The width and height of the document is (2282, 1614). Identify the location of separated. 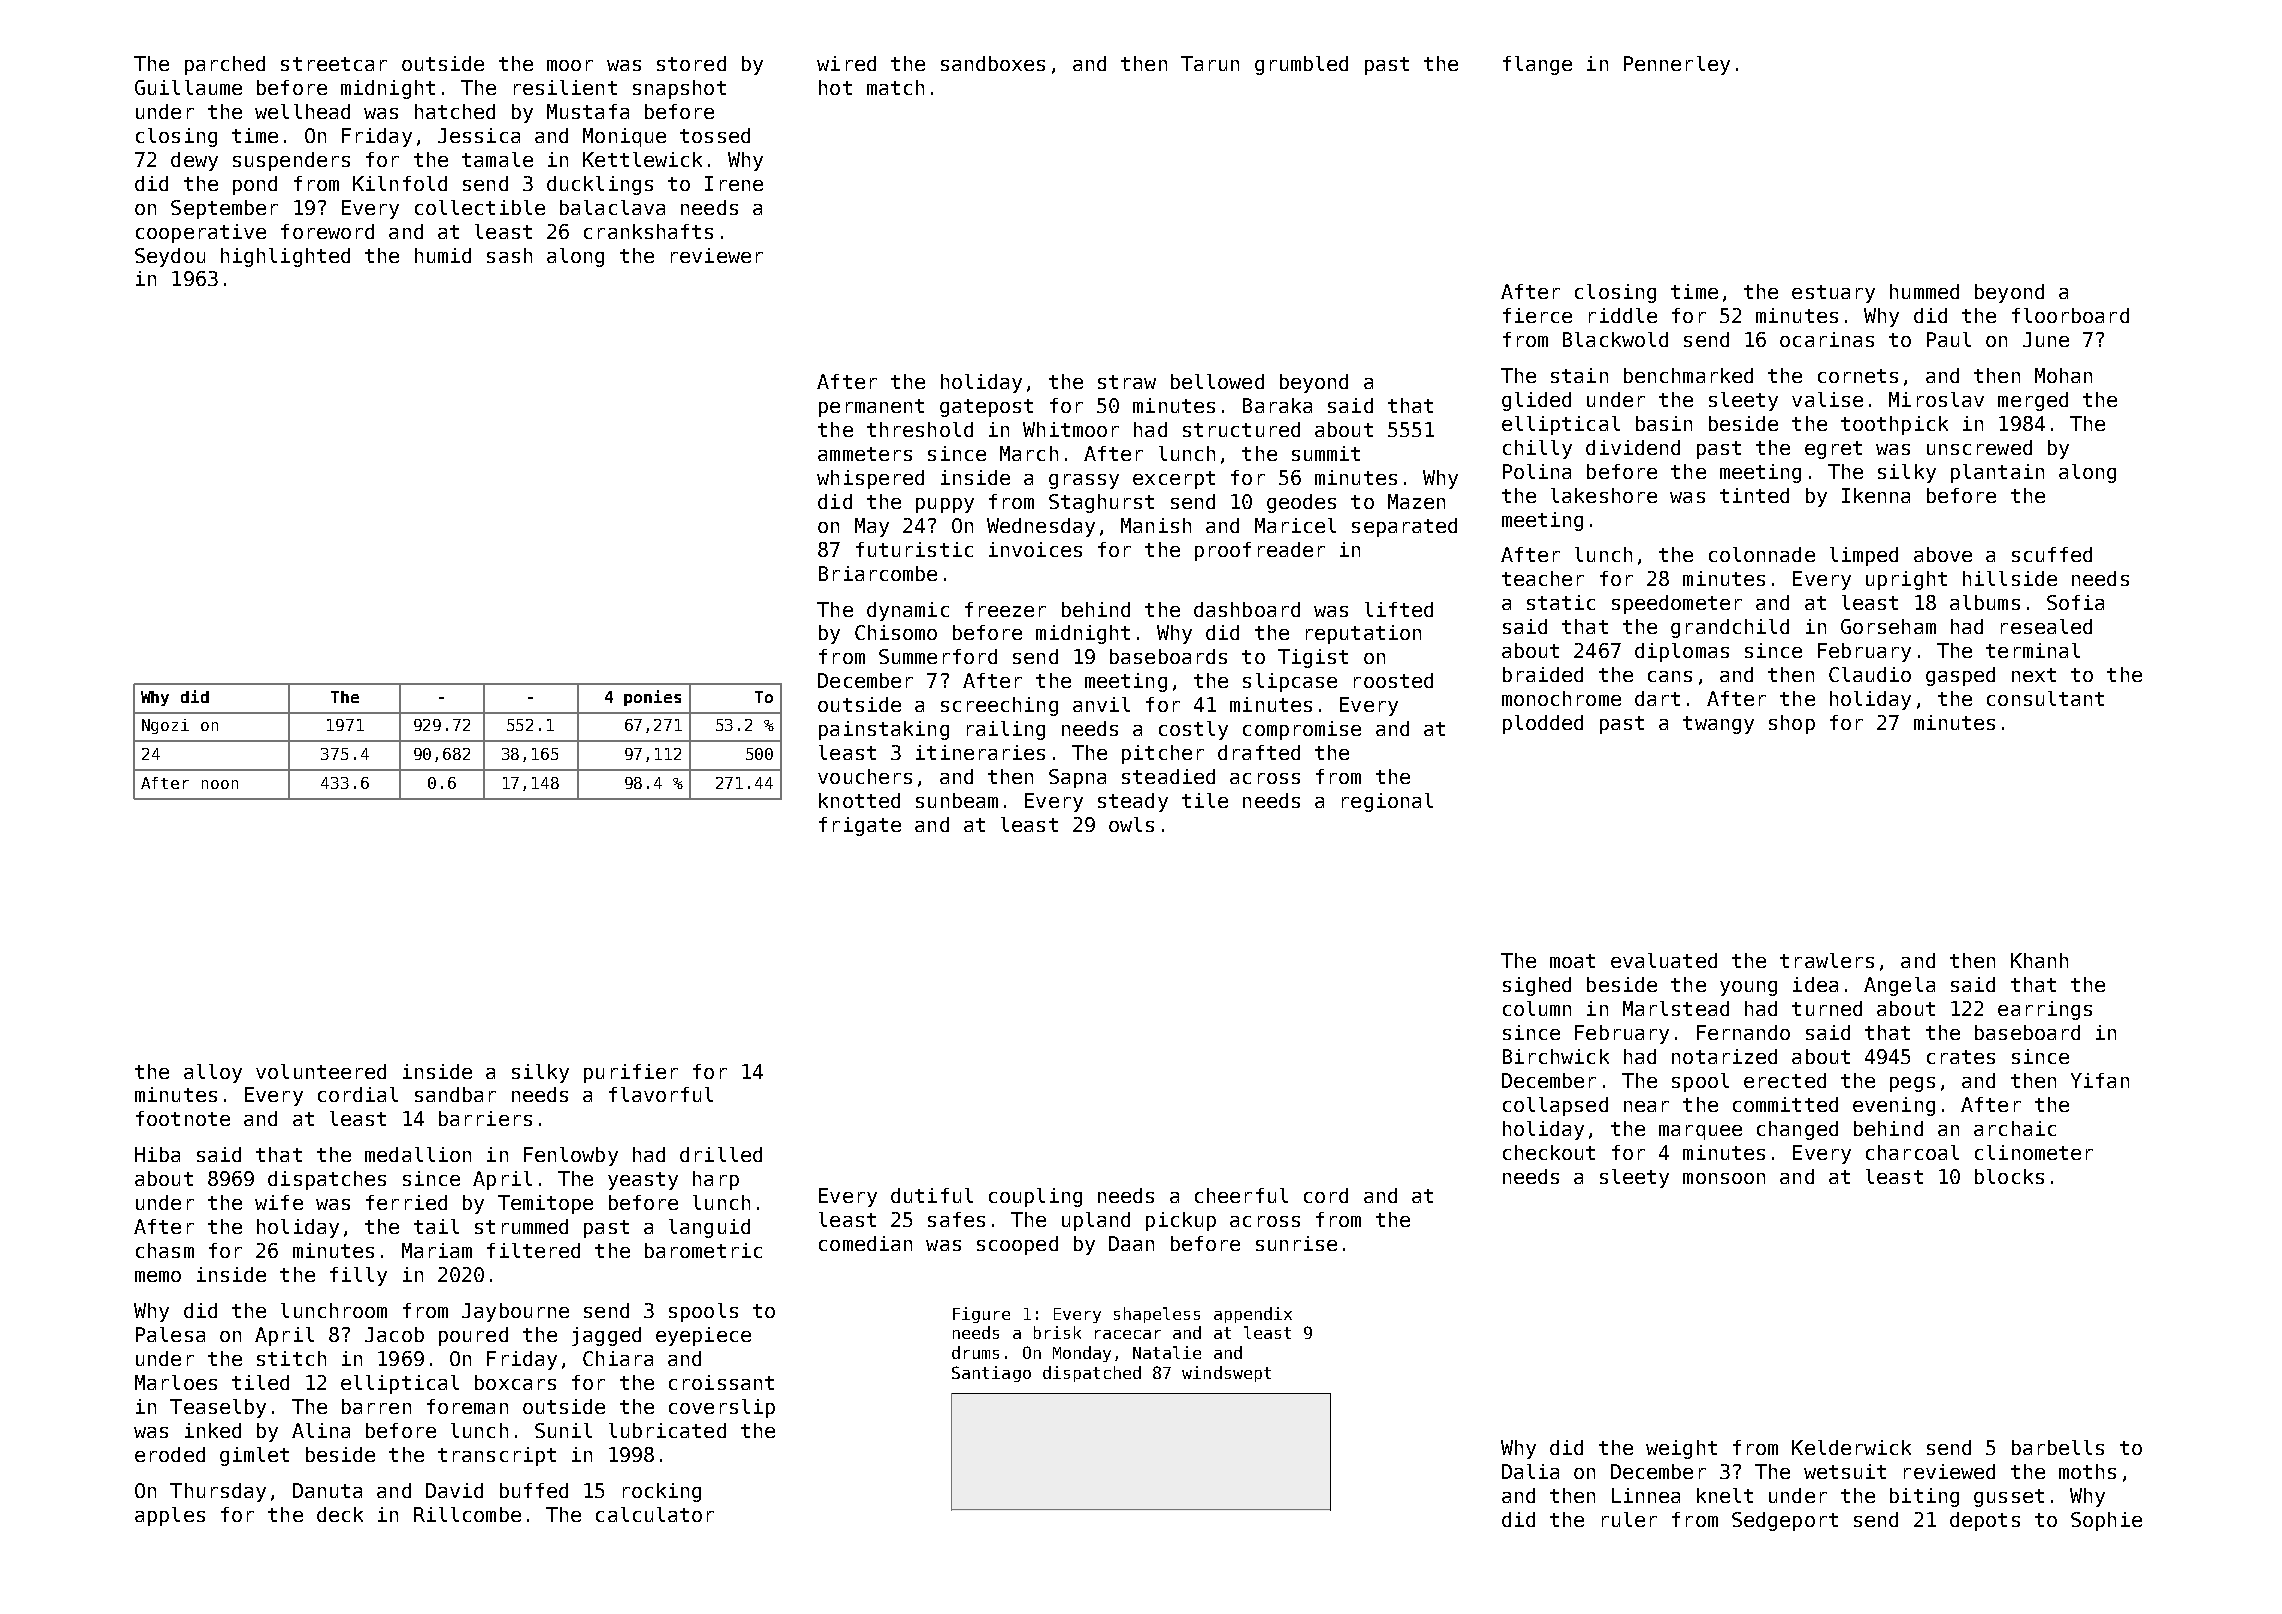
(1404, 527).
